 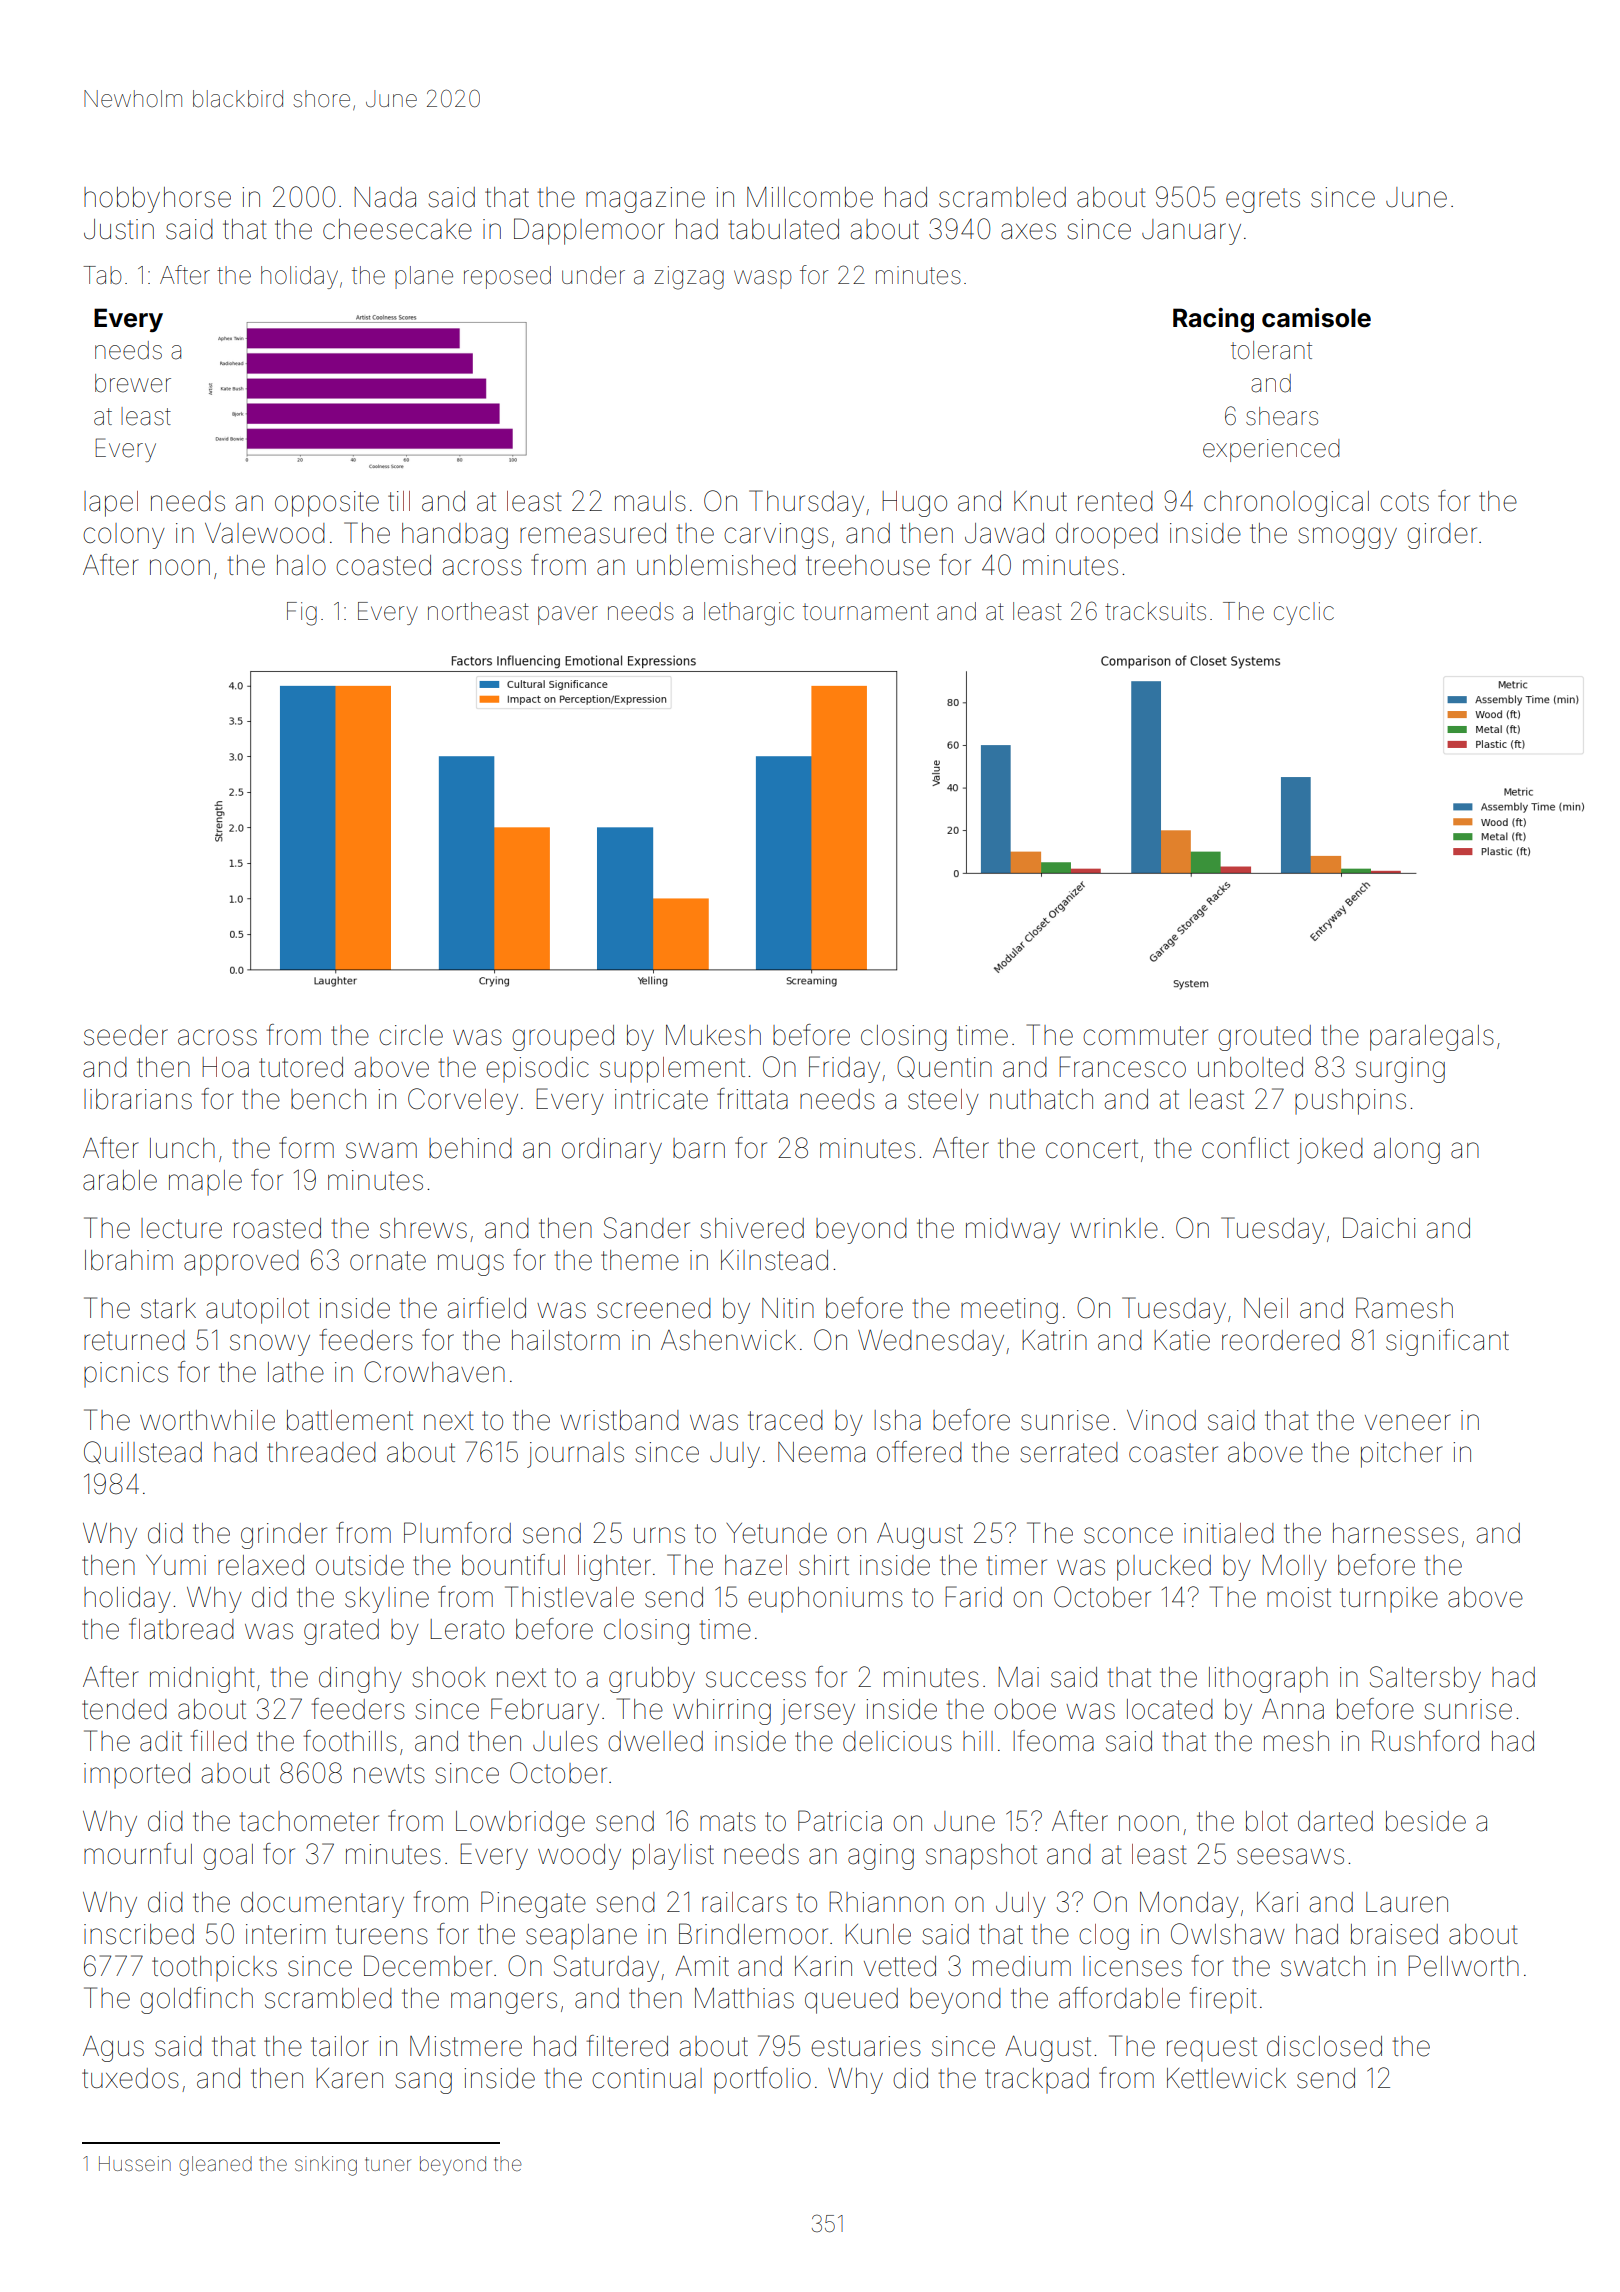 I want to click on Isha, so click(x=897, y=1420).
